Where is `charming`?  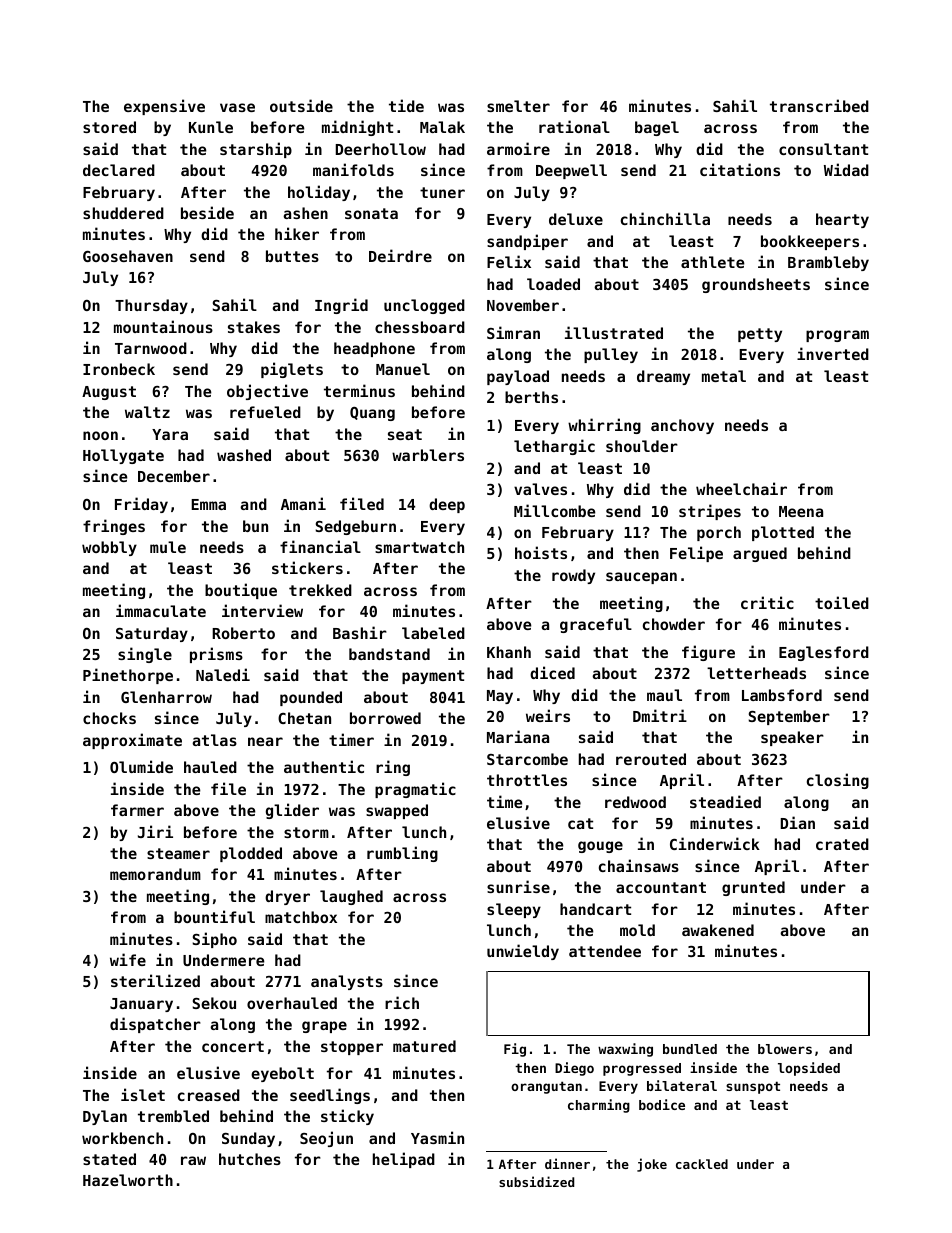
charming is located at coordinates (599, 1106).
